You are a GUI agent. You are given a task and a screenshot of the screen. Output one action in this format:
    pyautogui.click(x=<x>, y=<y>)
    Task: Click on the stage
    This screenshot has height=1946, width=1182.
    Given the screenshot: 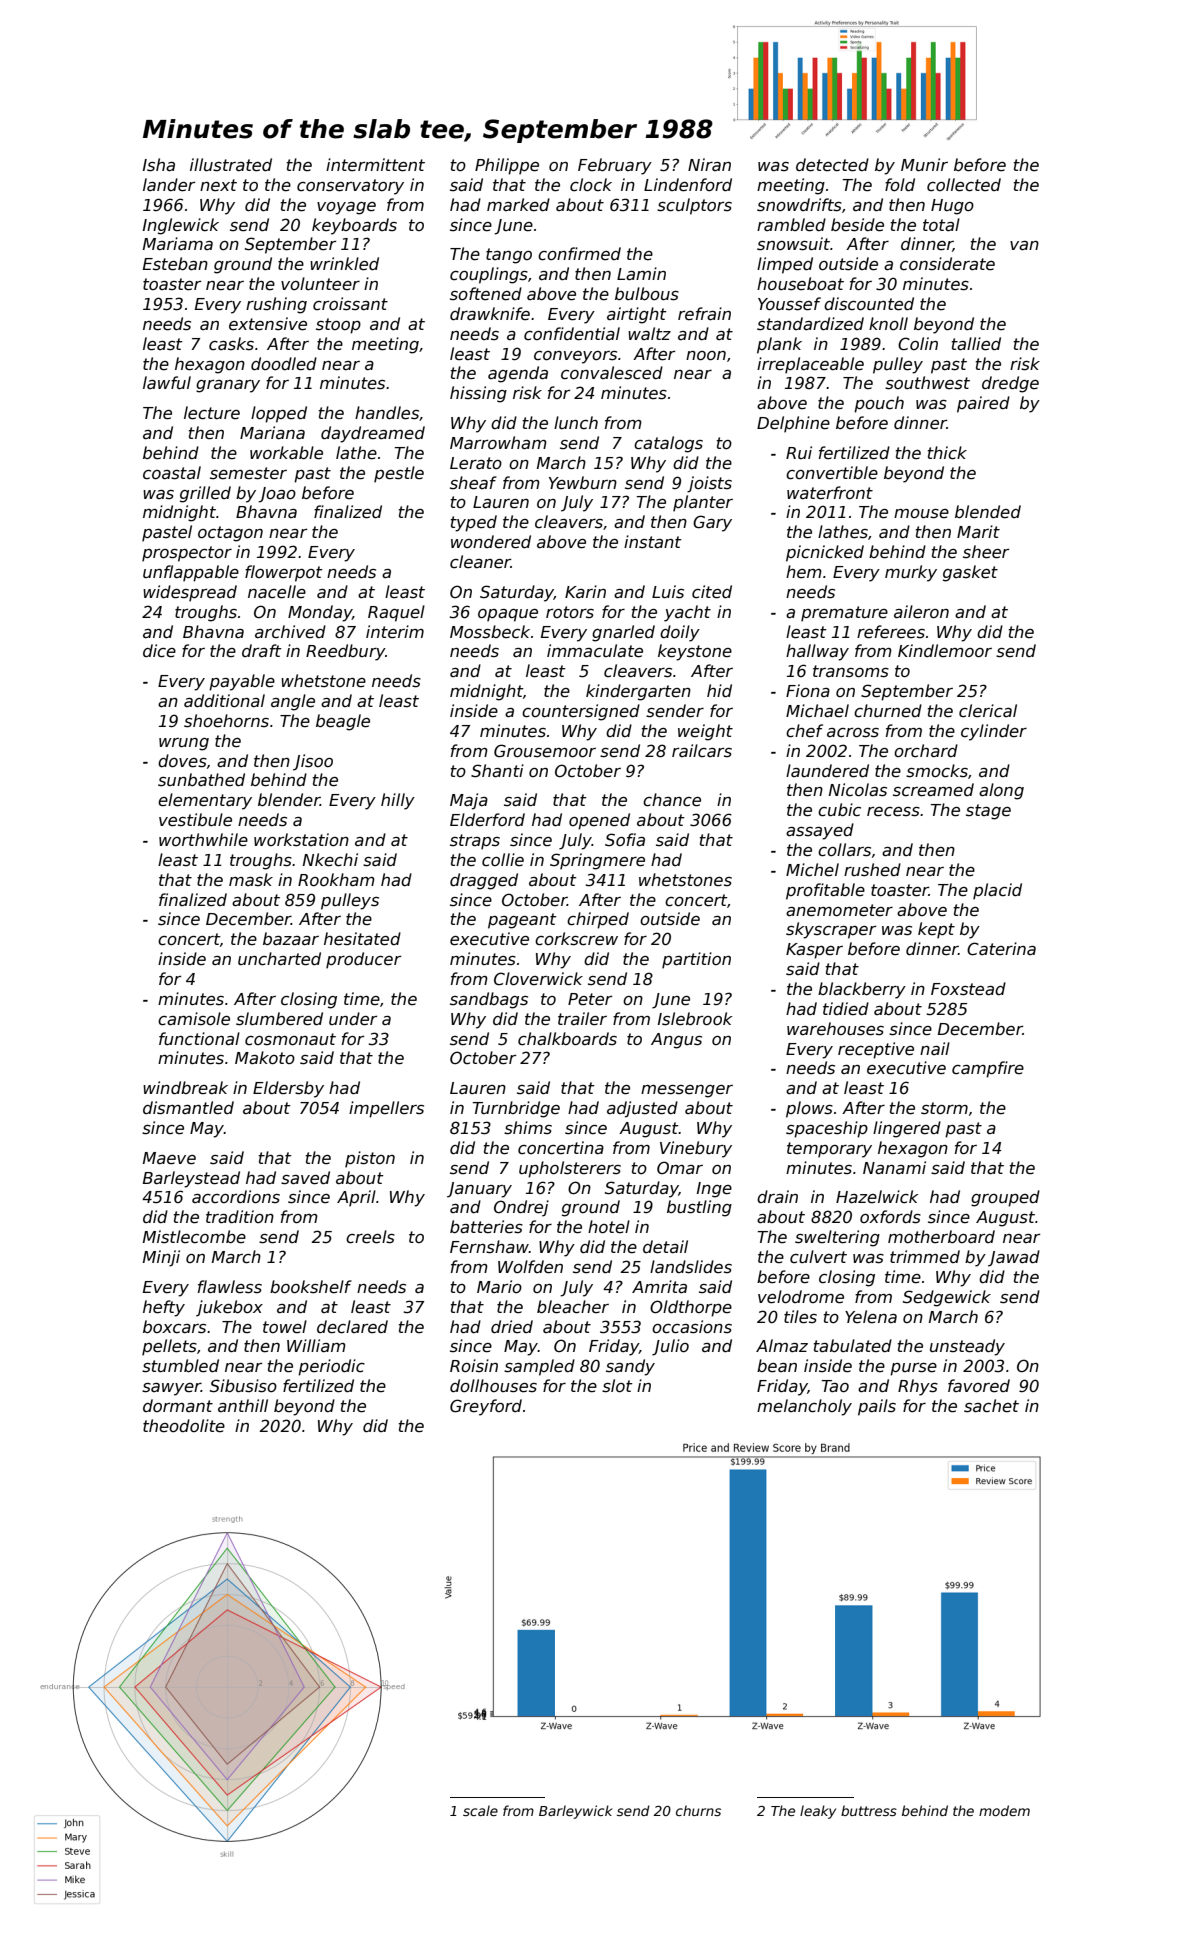 What is the action you would take?
    pyautogui.click(x=988, y=812)
